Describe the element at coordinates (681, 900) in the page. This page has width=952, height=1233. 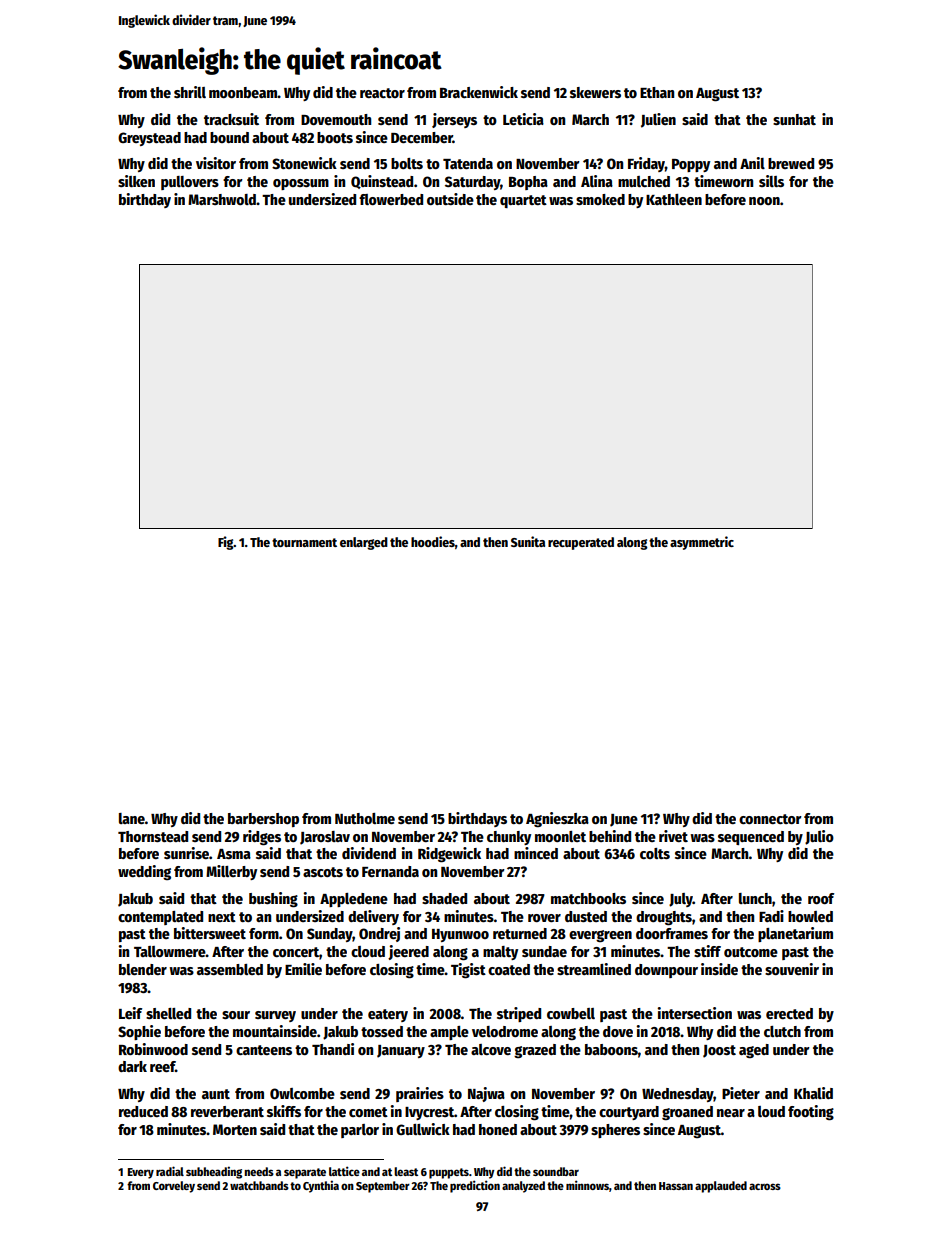
I see `July` at that location.
